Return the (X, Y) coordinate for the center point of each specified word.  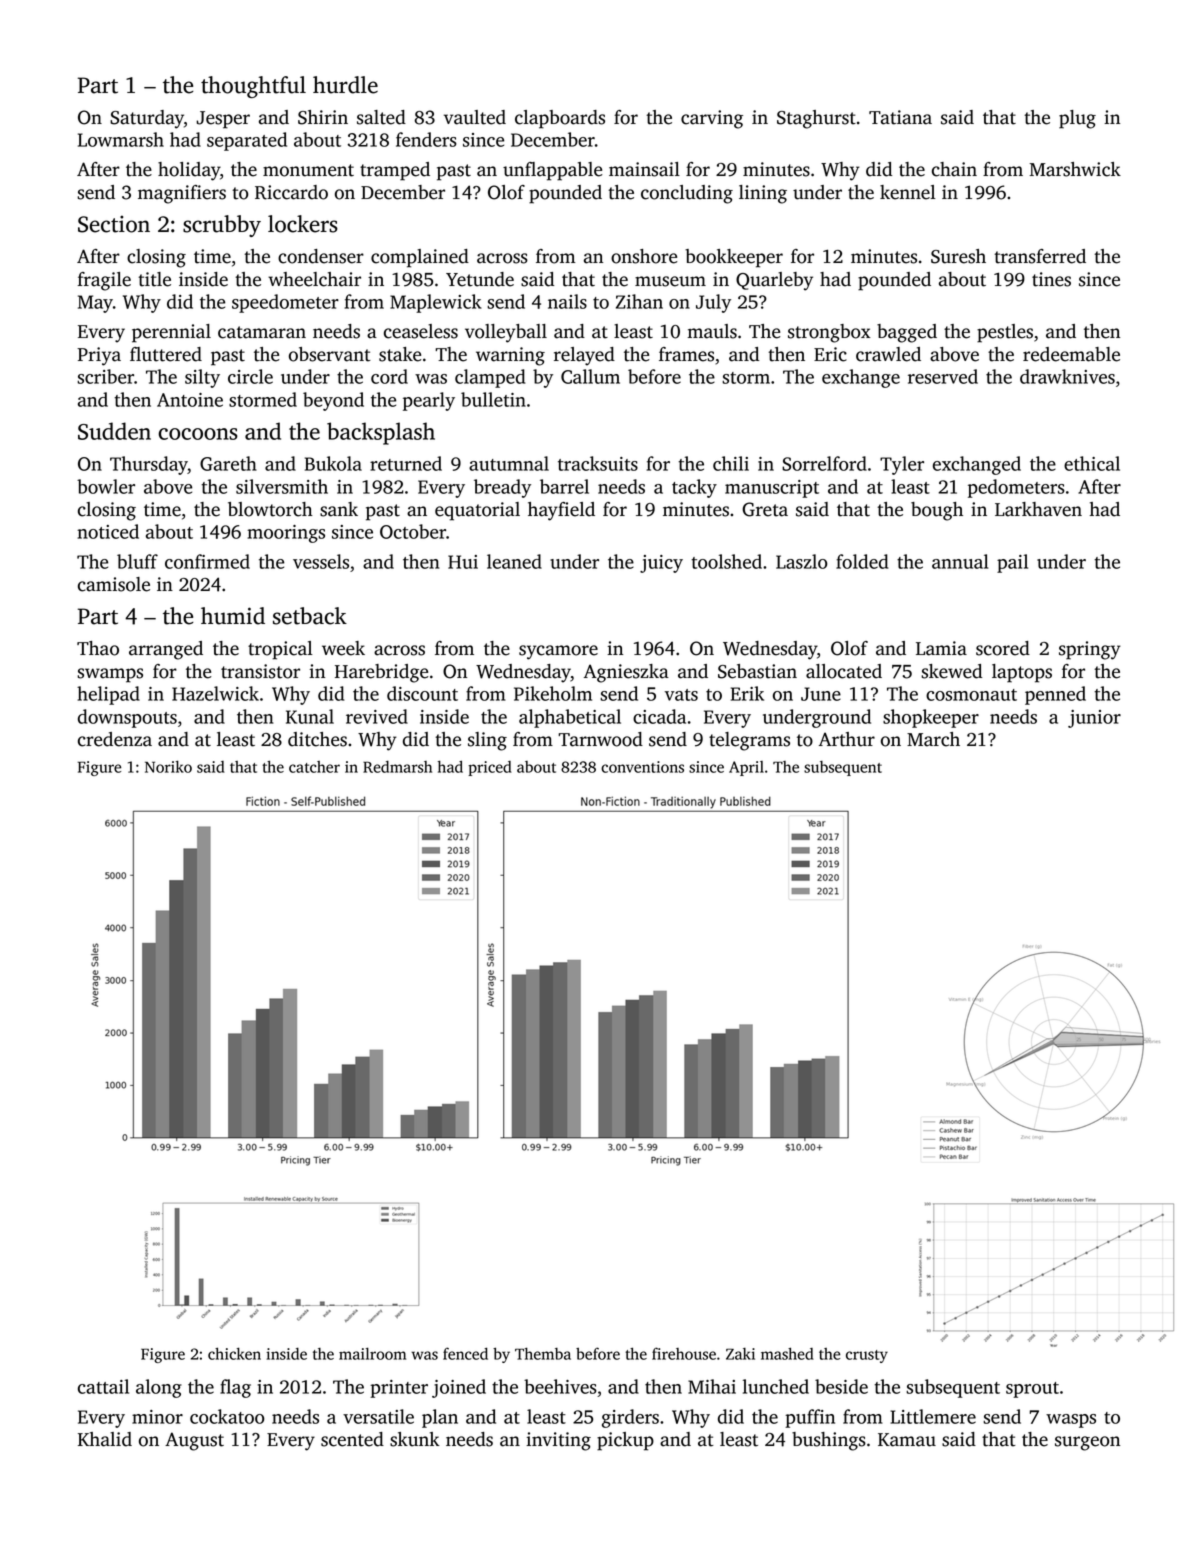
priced (490, 768)
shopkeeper (931, 718)
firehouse (684, 1353)
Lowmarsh (121, 139)
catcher (314, 767)
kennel (908, 192)
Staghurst (816, 119)
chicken (234, 1353)
